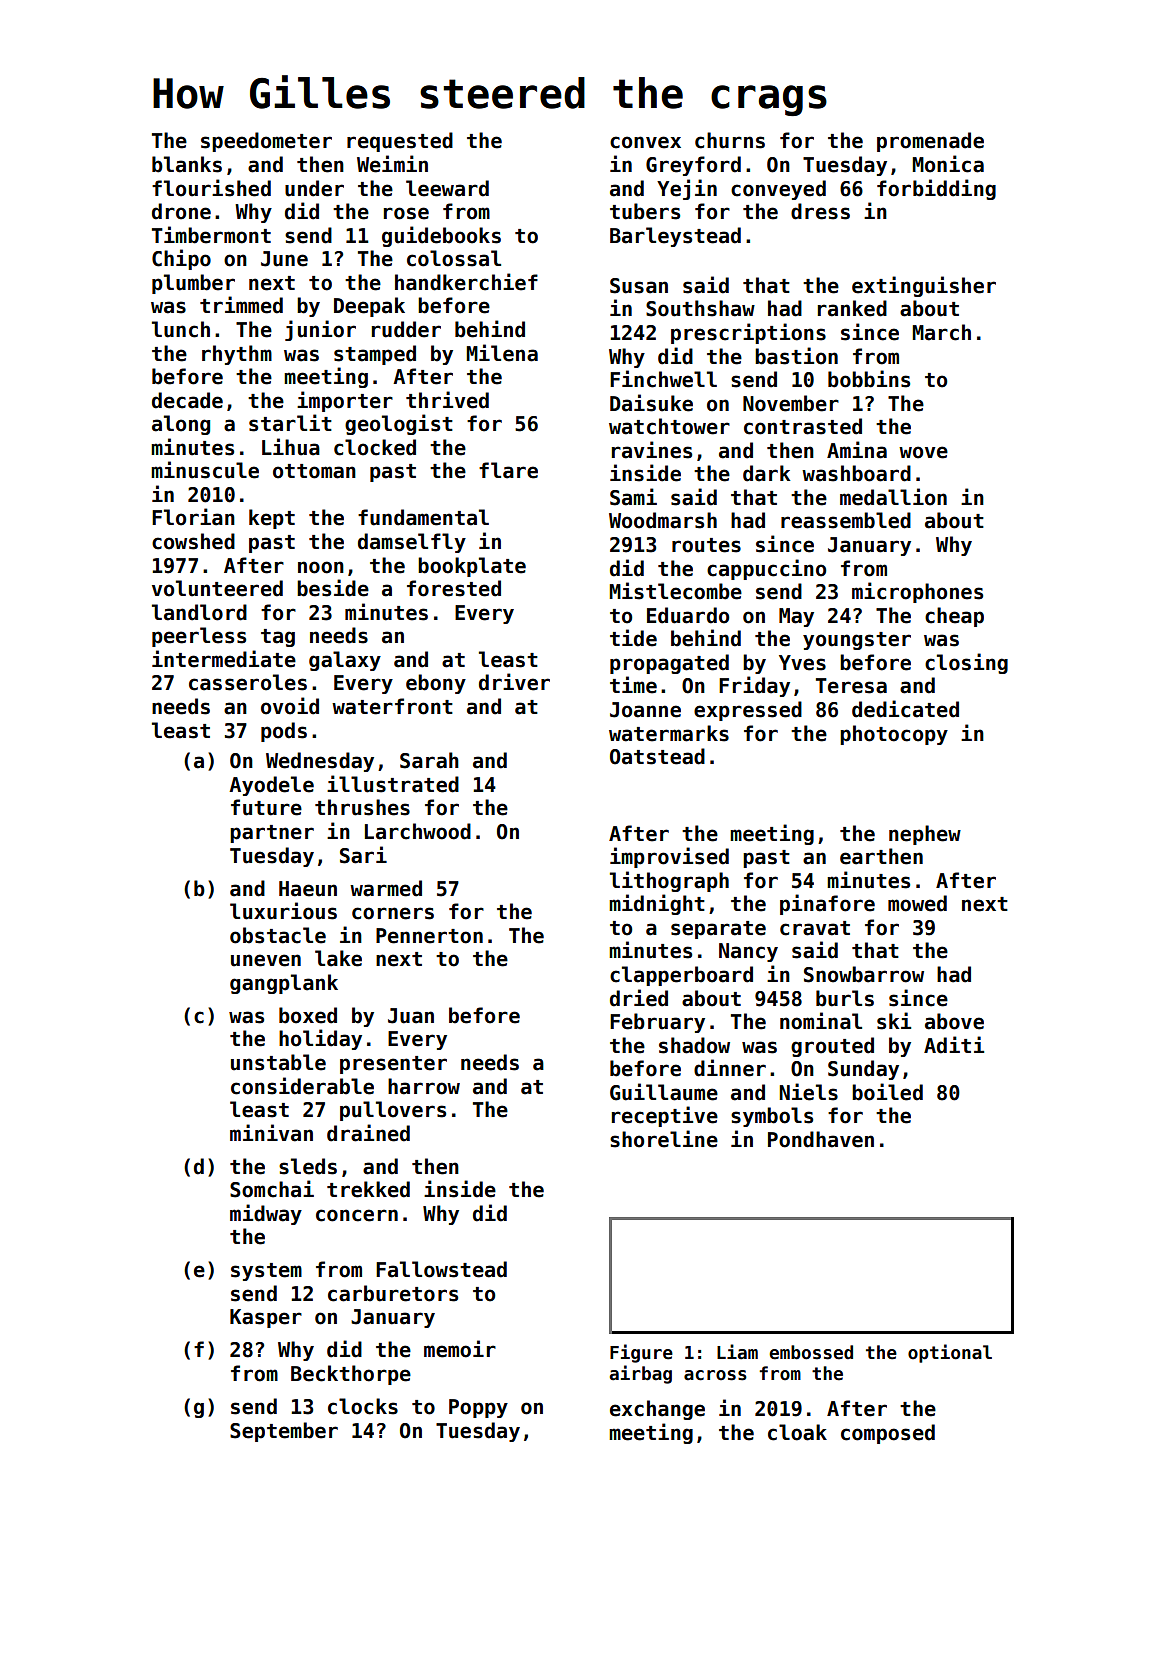  What do you see at coordinates (266, 960) in the image?
I see `uneven` at bounding box center [266, 960].
